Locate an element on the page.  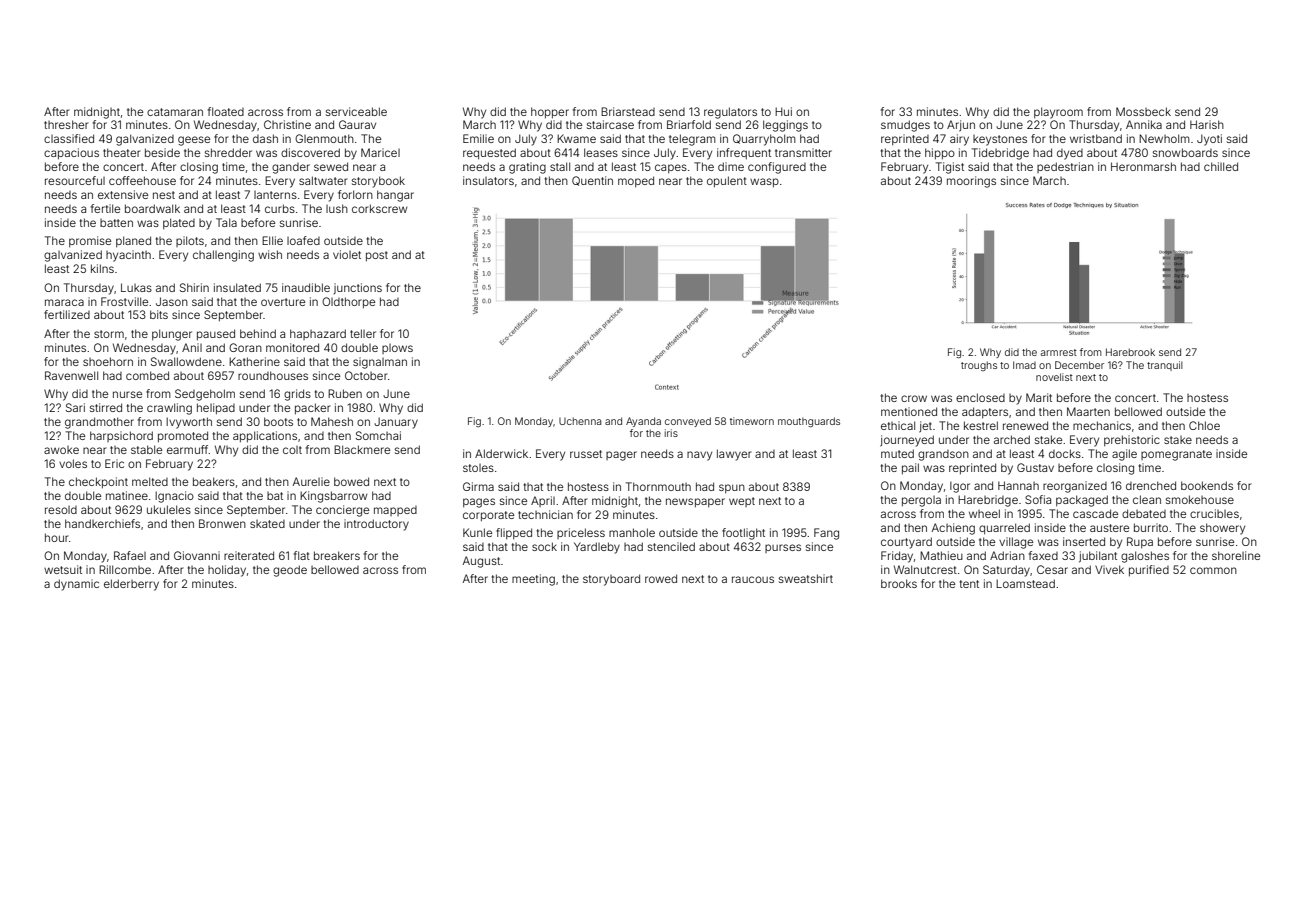
Harebrook is located at coordinates (1130, 352).
